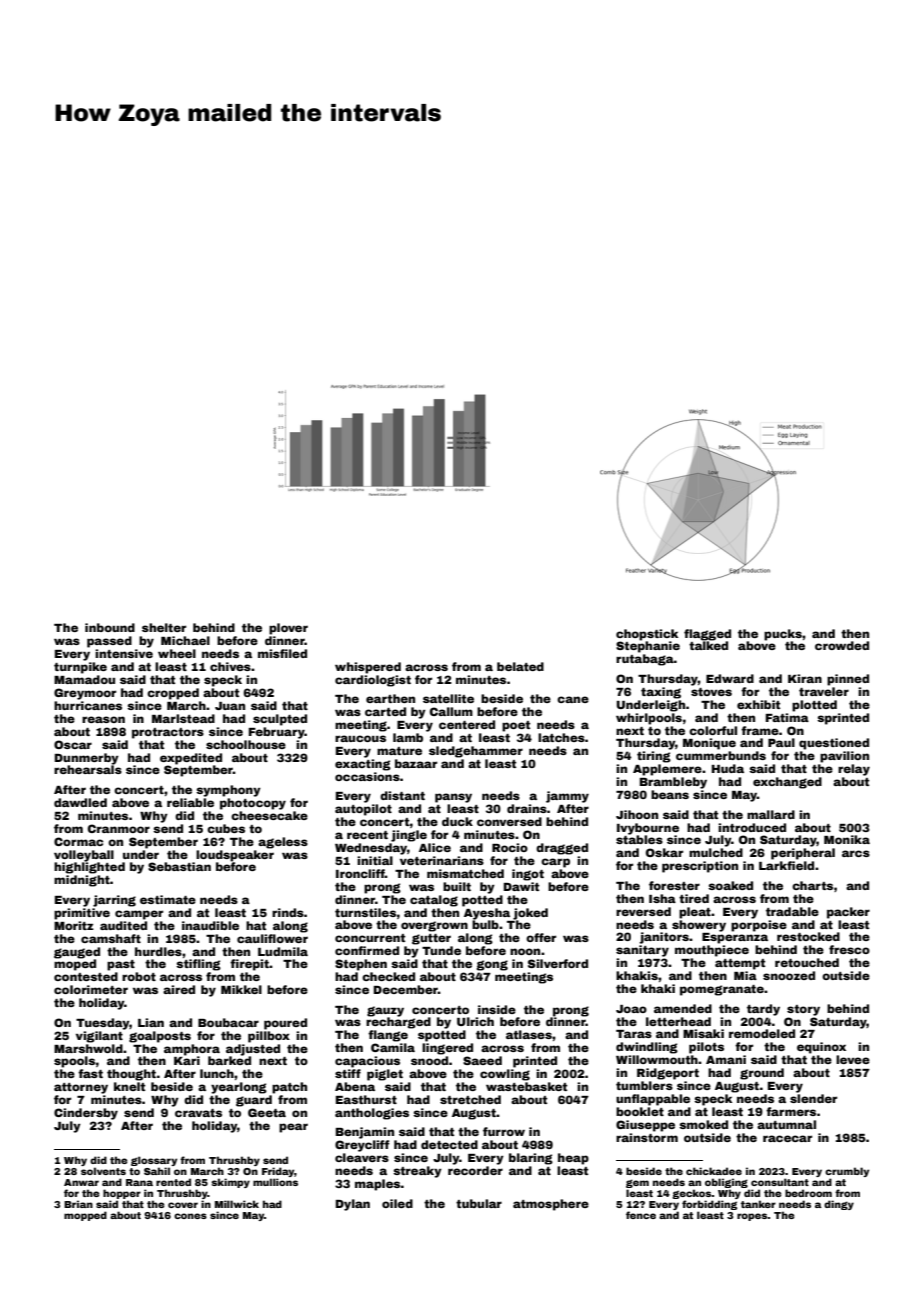 The image size is (924, 1308). I want to click on inbound, so click(110, 627).
